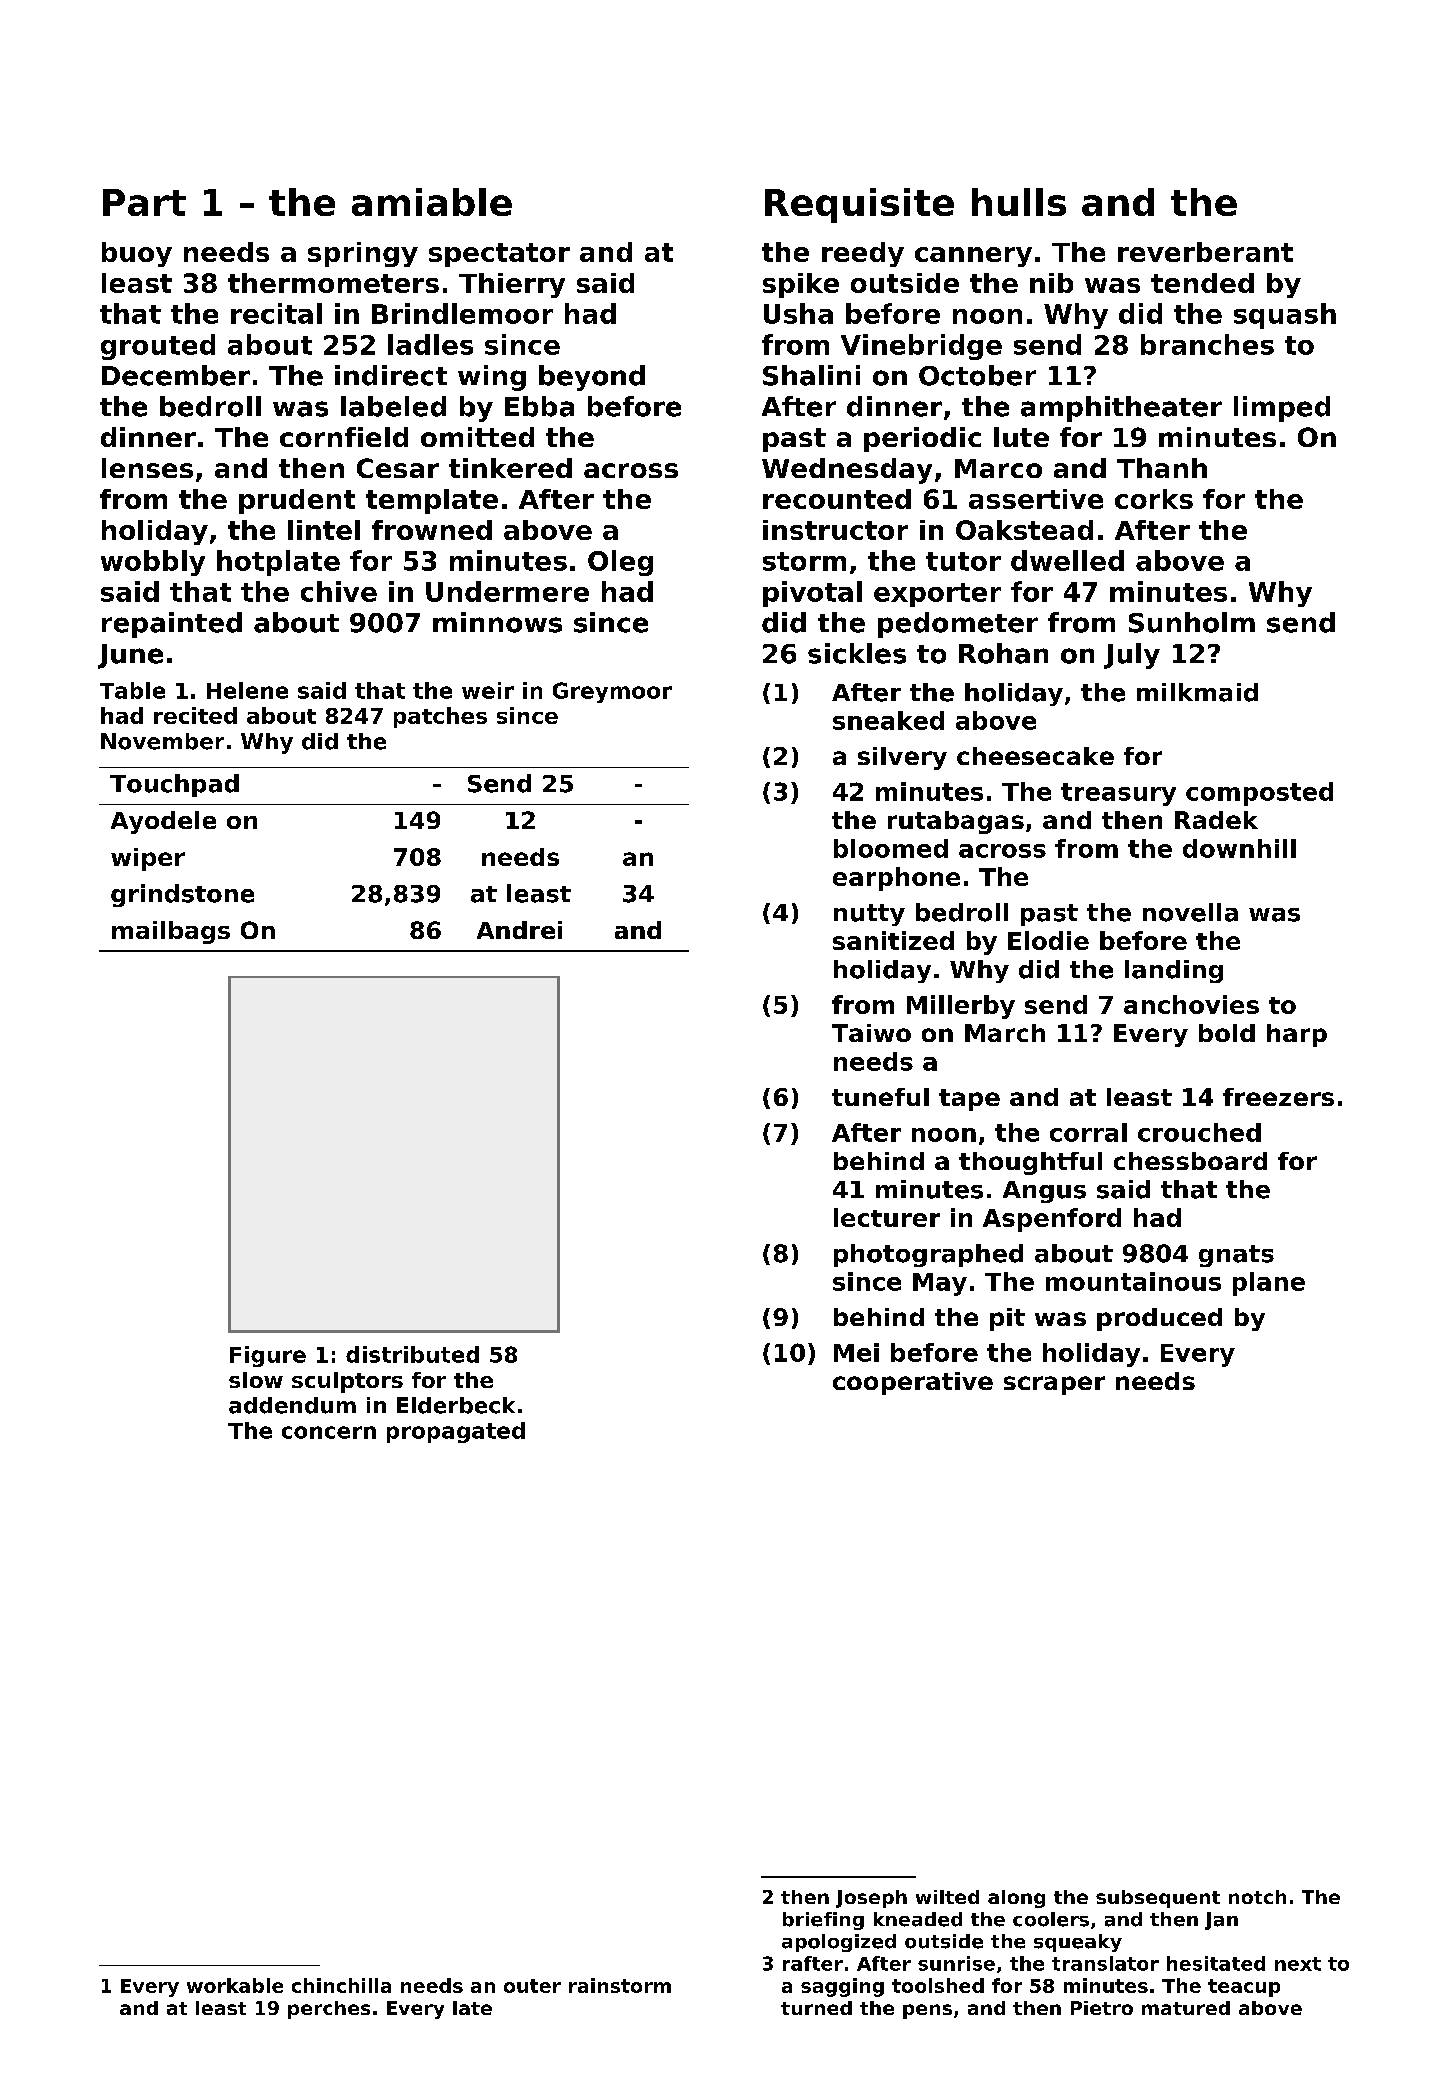 The width and height of the image is (1450, 2100). What do you see at coordinates (268, 1356) in the image?
I see `Figure` at bounding box center [268, 1356].
